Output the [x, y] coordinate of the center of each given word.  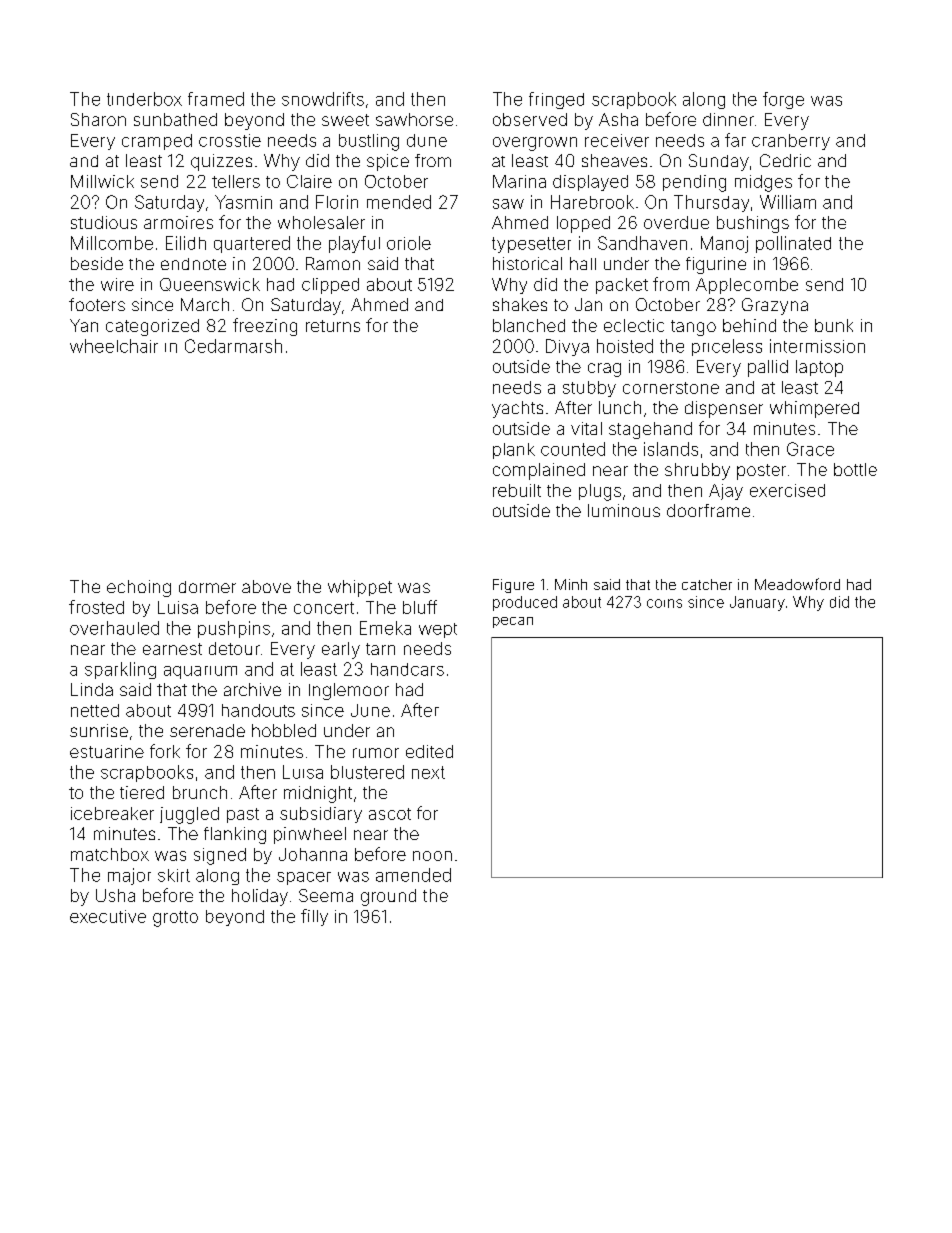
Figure [513, 586]
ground [388, 897]
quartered [252, 244]
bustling [369, 142]
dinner [728, 119]
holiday [260, 897]
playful [354, 244]
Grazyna [775, 306]
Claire [309, 181]
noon [432, 856]
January [757, 603]
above [266, 586]
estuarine [107, 751]
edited [429, 751]
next [428, 772]
